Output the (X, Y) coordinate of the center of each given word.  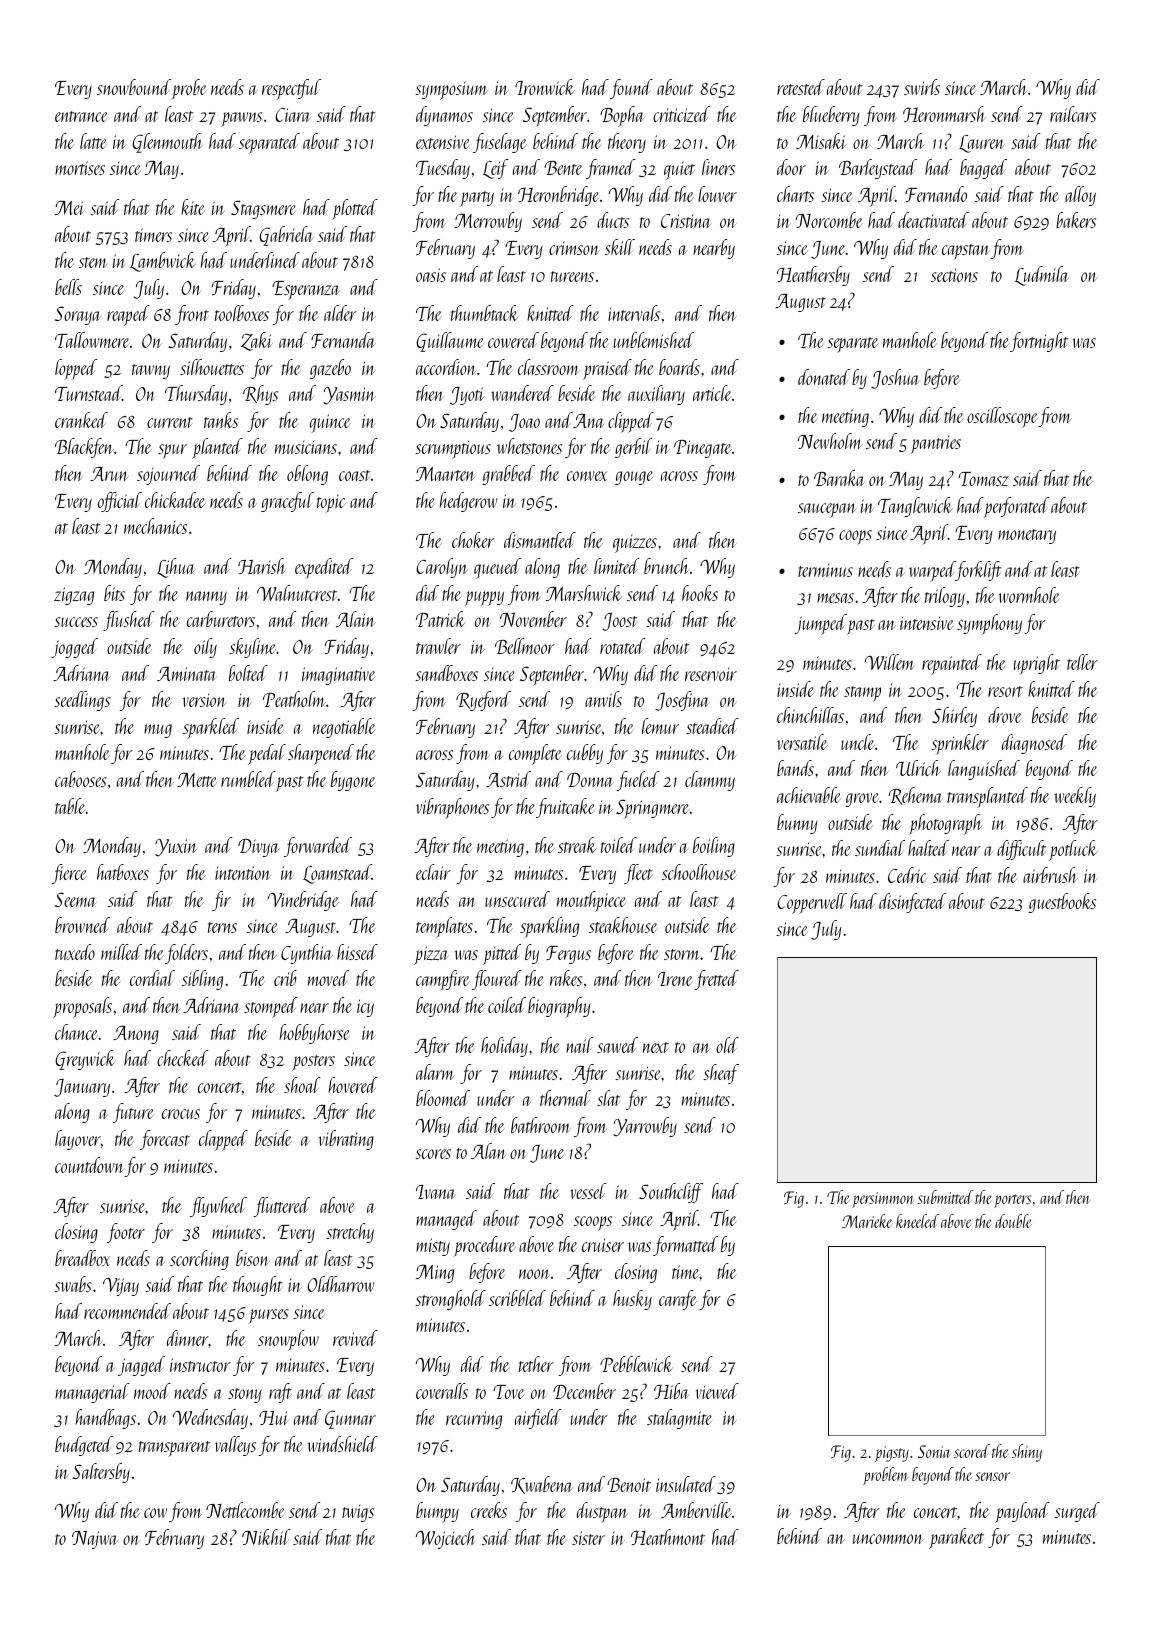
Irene (675, 979)
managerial (92, 1393)
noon (534, 1274)
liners (718, 167)
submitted (946, 1197)
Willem (890, 662)
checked (182, 1058)
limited (617, 566)
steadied (712, 726)
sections (954, 275)
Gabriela (286, 236)
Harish (261, 566)
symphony (989, 624)
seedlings (82, 701)
